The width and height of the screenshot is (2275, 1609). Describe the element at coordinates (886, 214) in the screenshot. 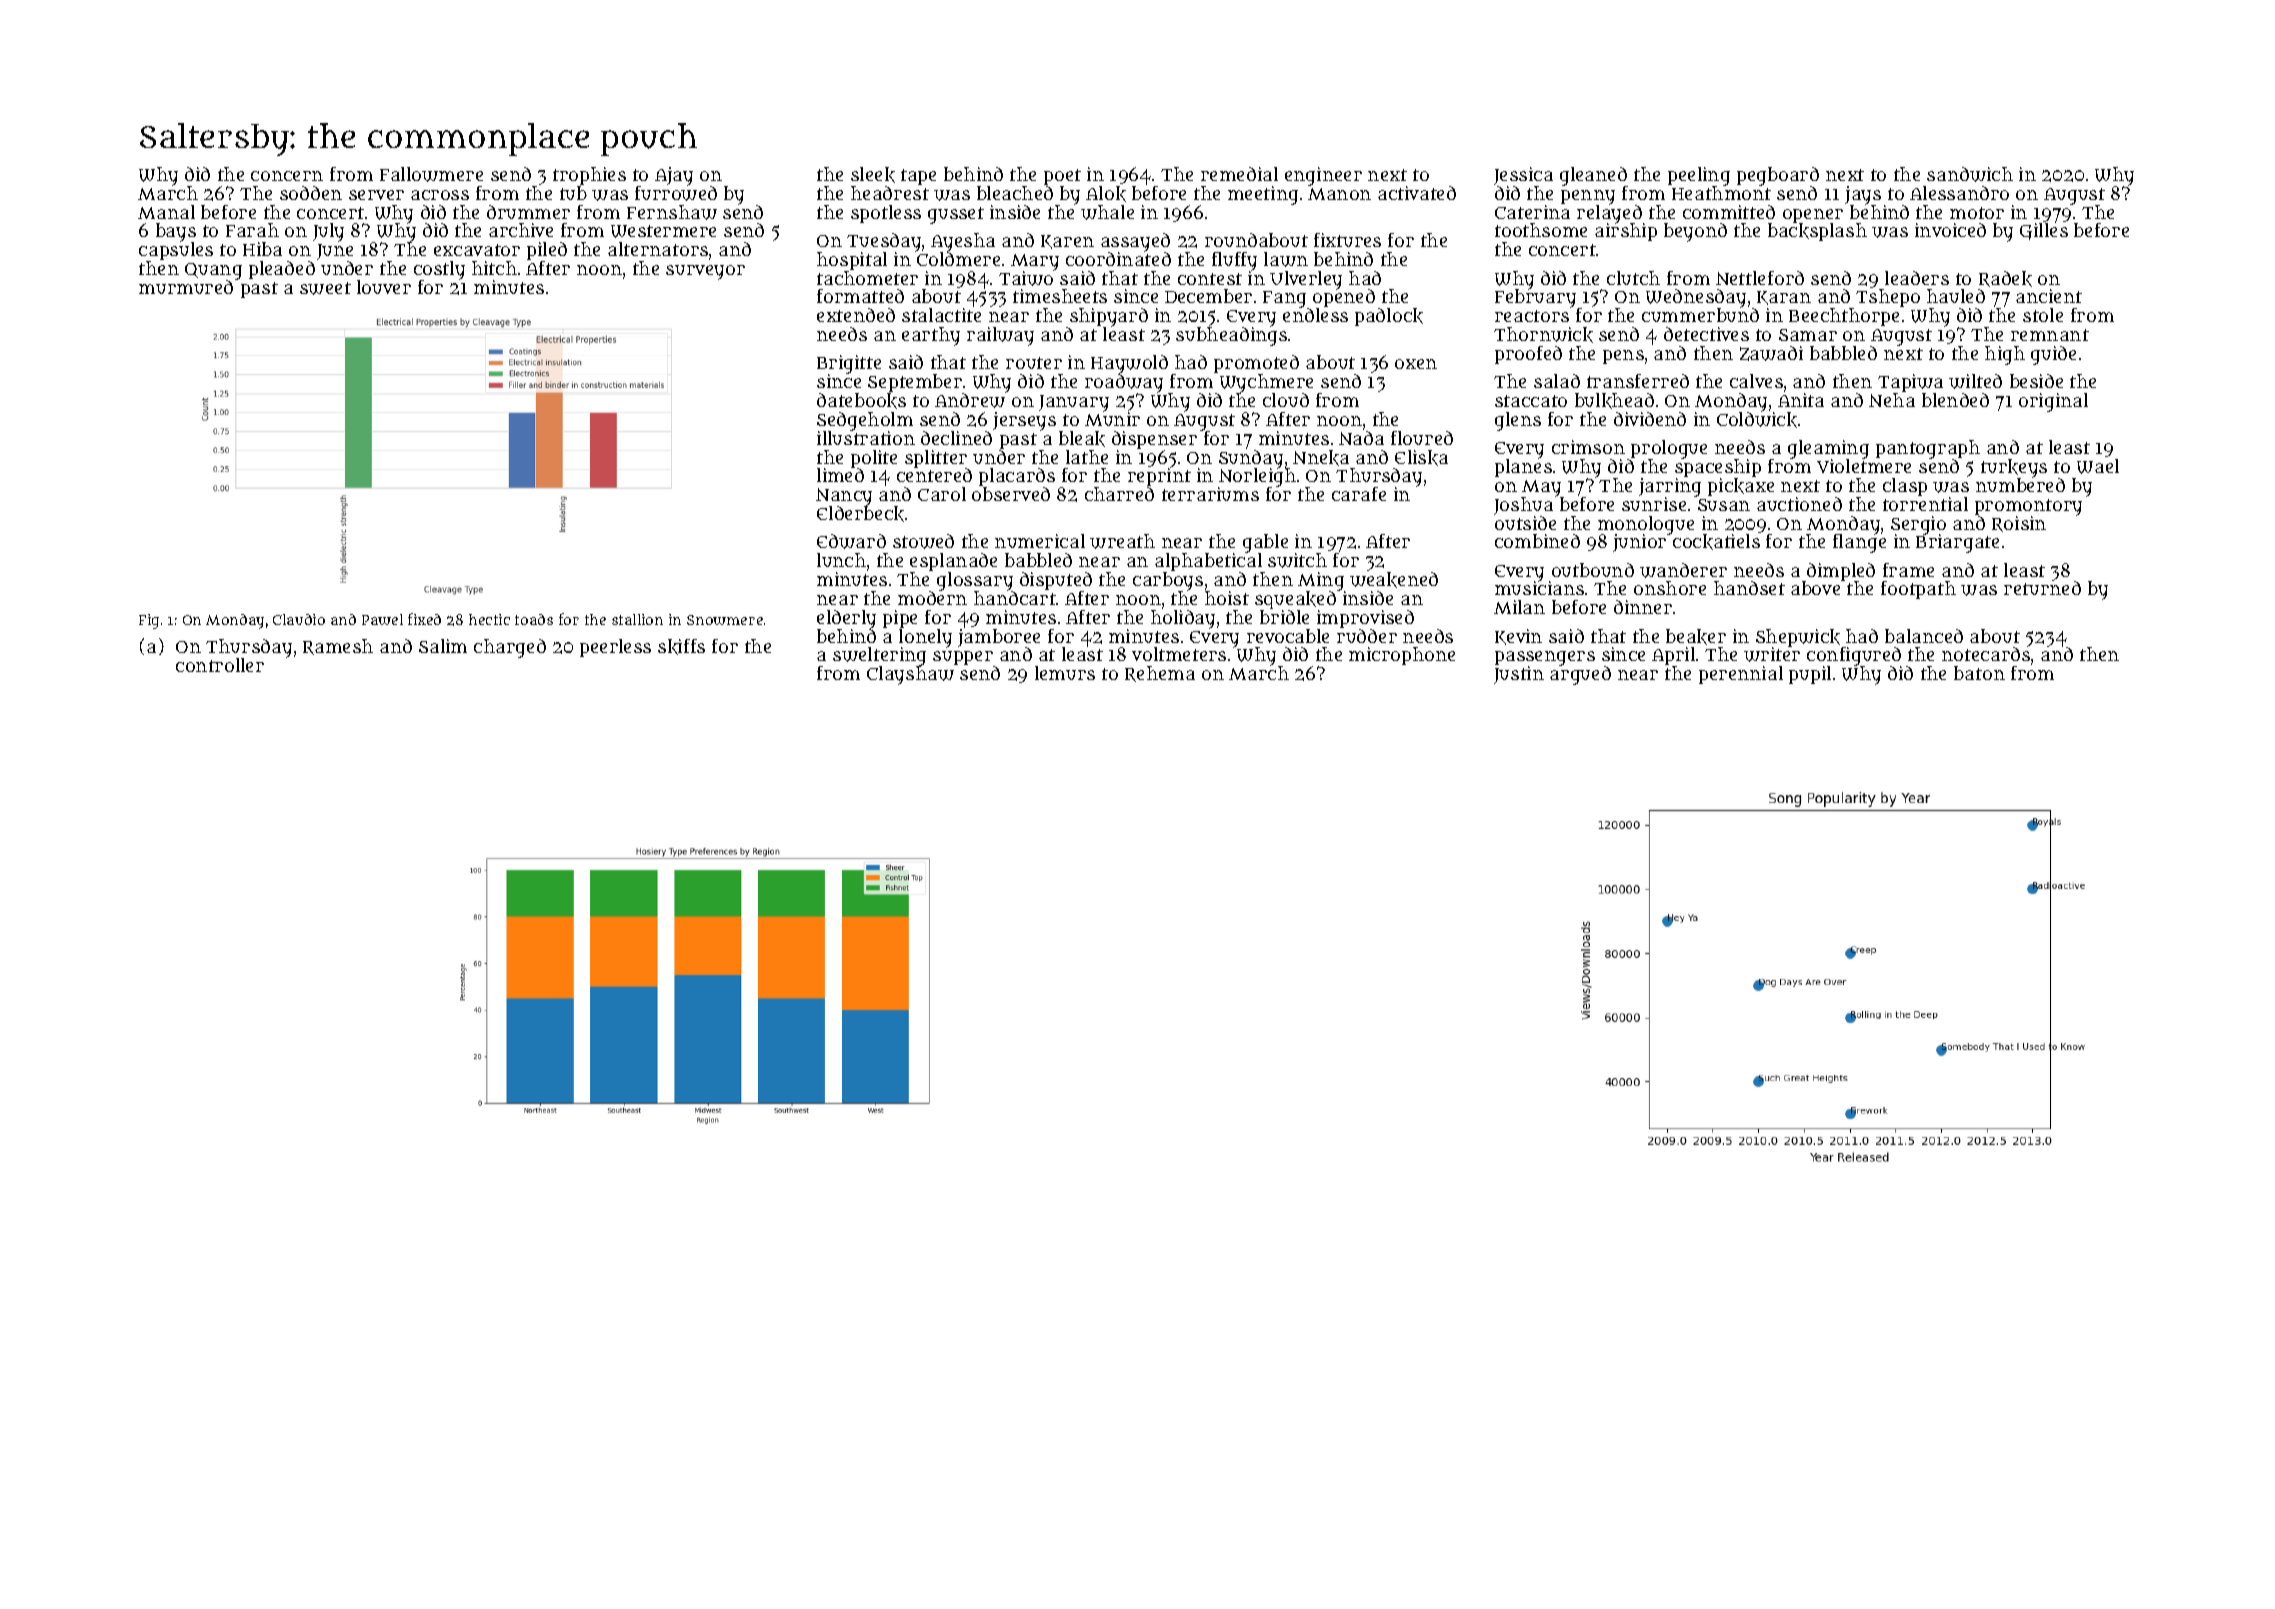

I see `spotless` at that location.
